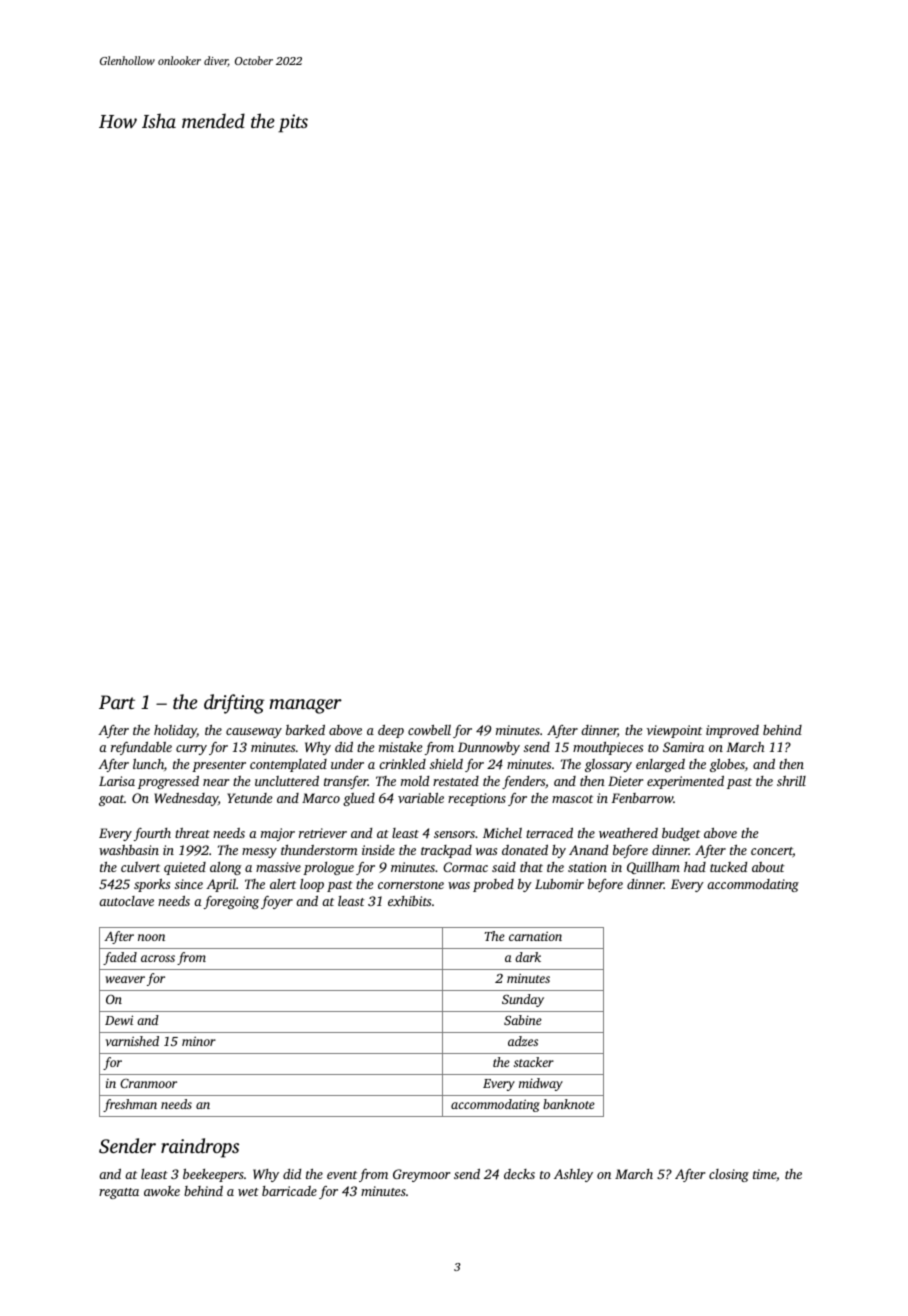 The height and width of the document is (1316, 908). What do you see at coordinates (569, 1104) in the document?
I see `banknote` at bounding box center [569, 1104].
